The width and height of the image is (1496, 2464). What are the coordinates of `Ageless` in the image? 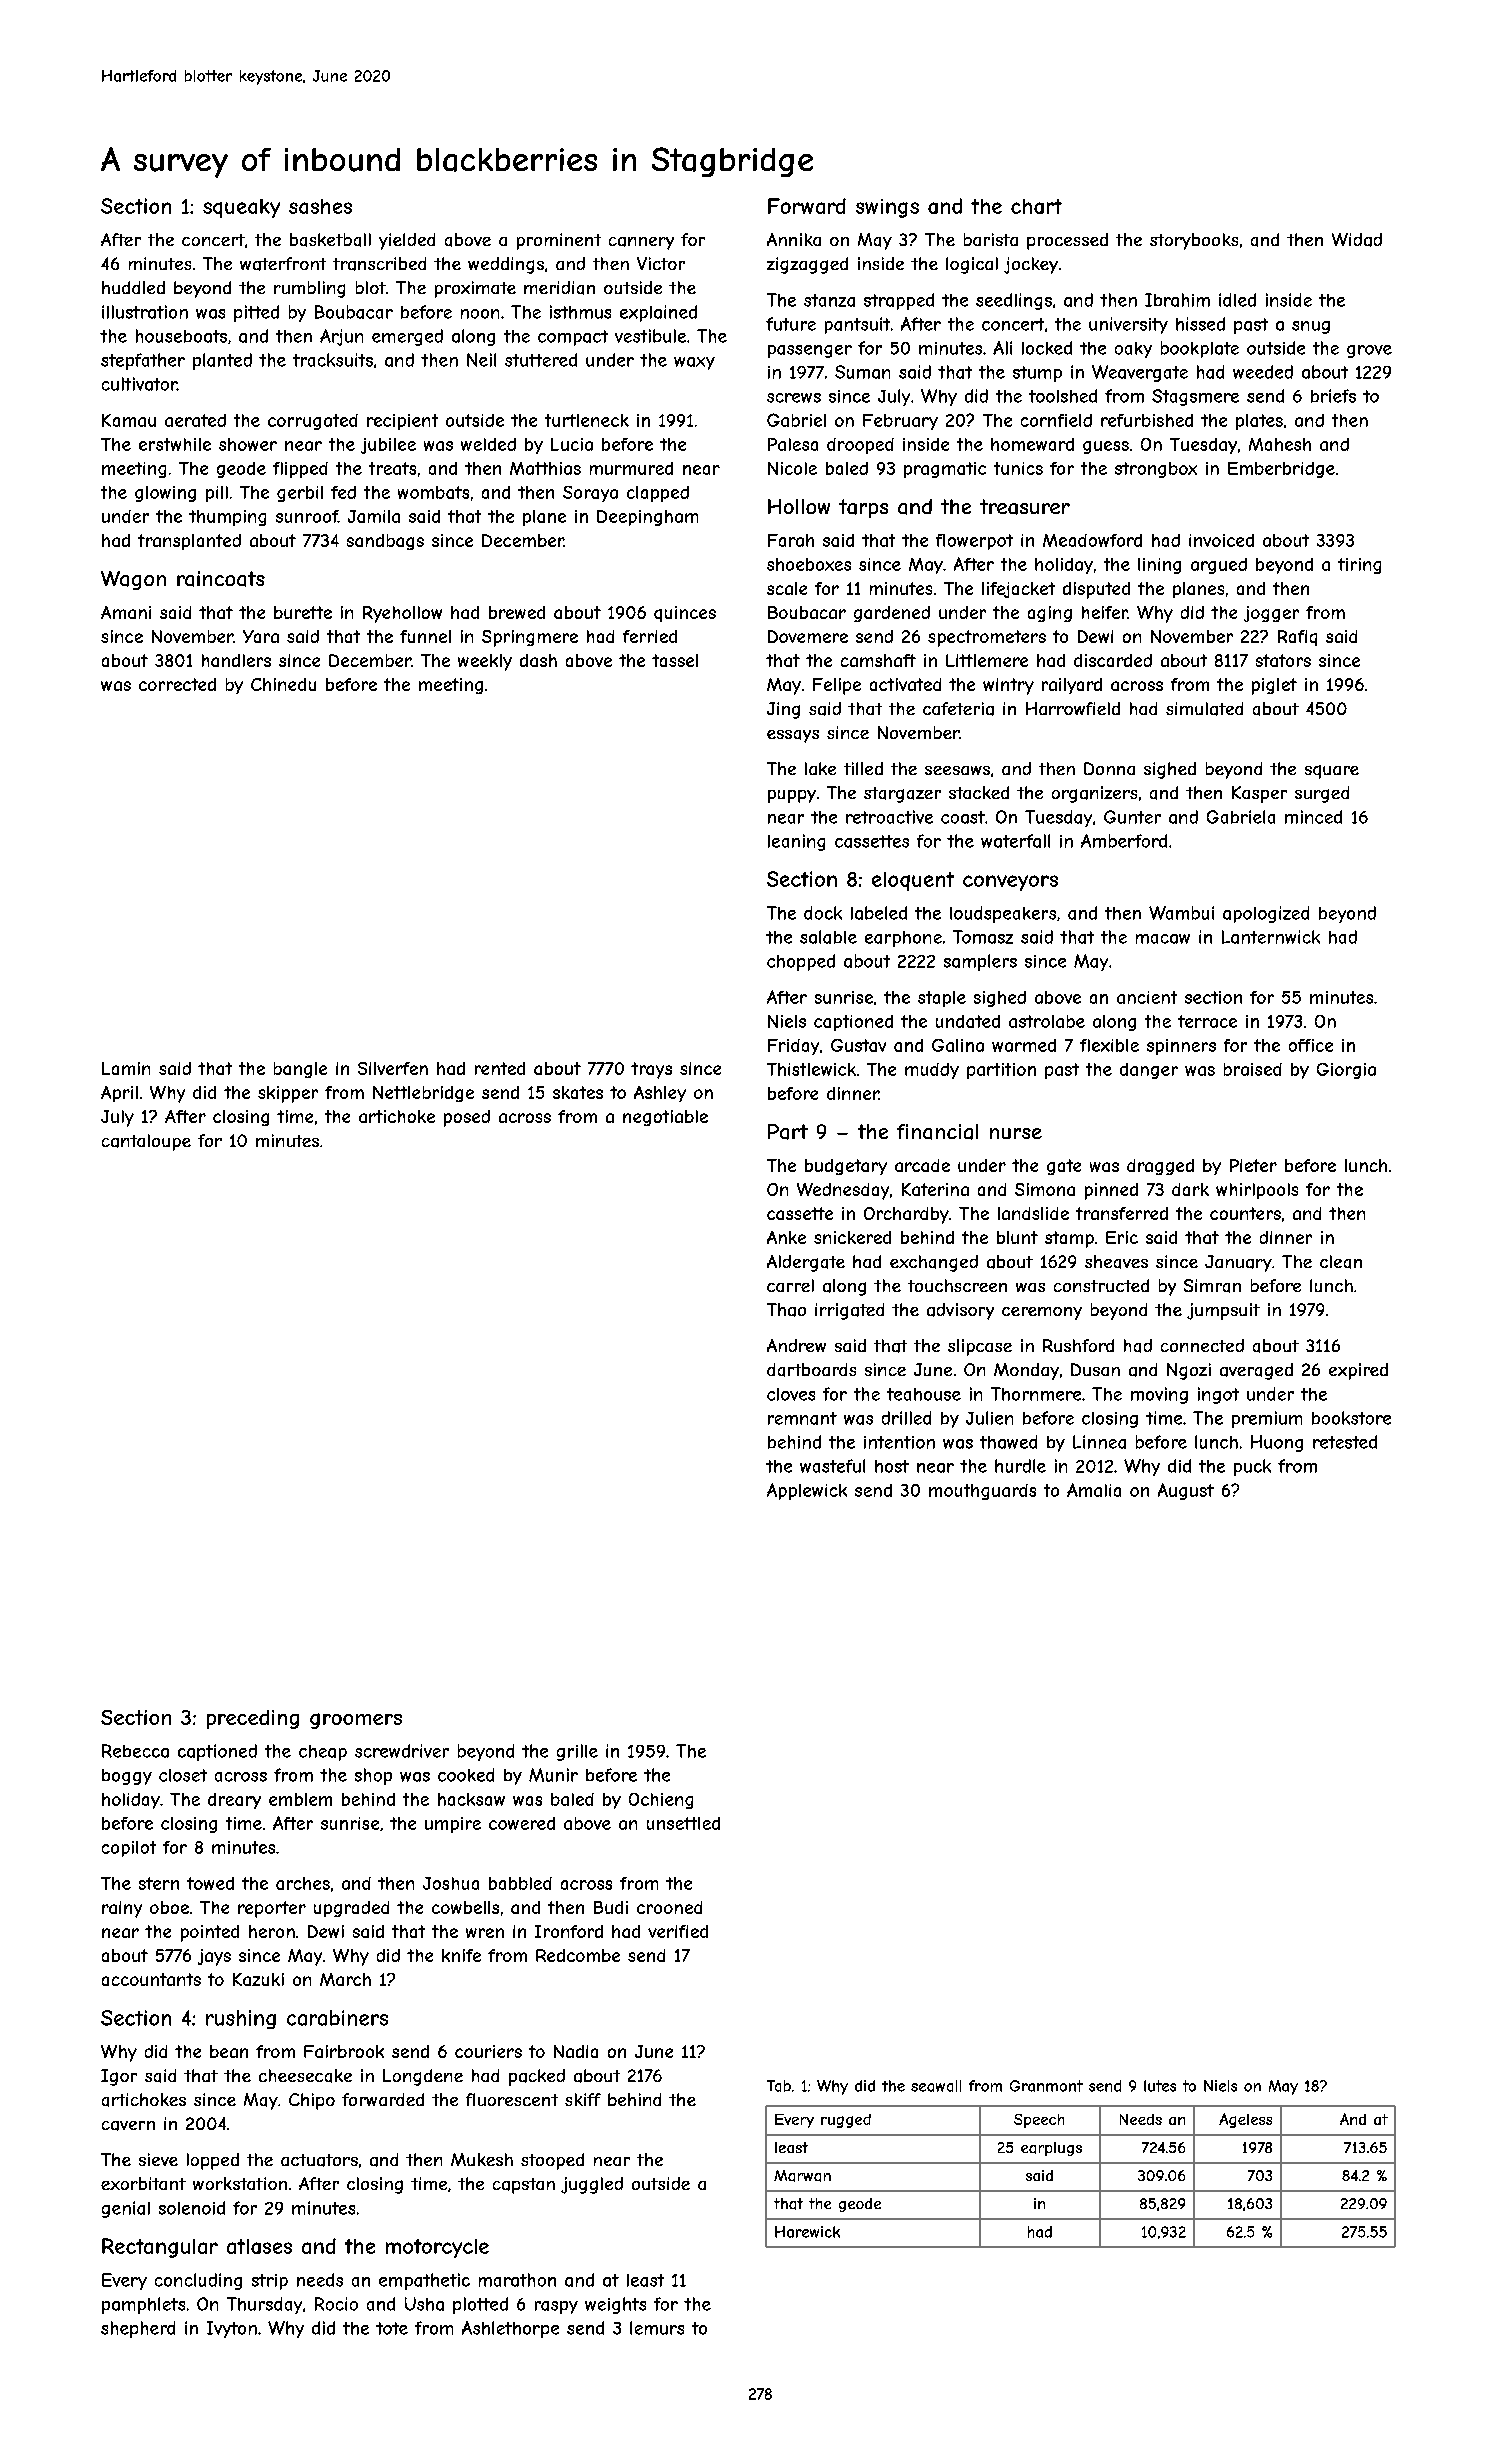 It's located at (1245, 2120).
